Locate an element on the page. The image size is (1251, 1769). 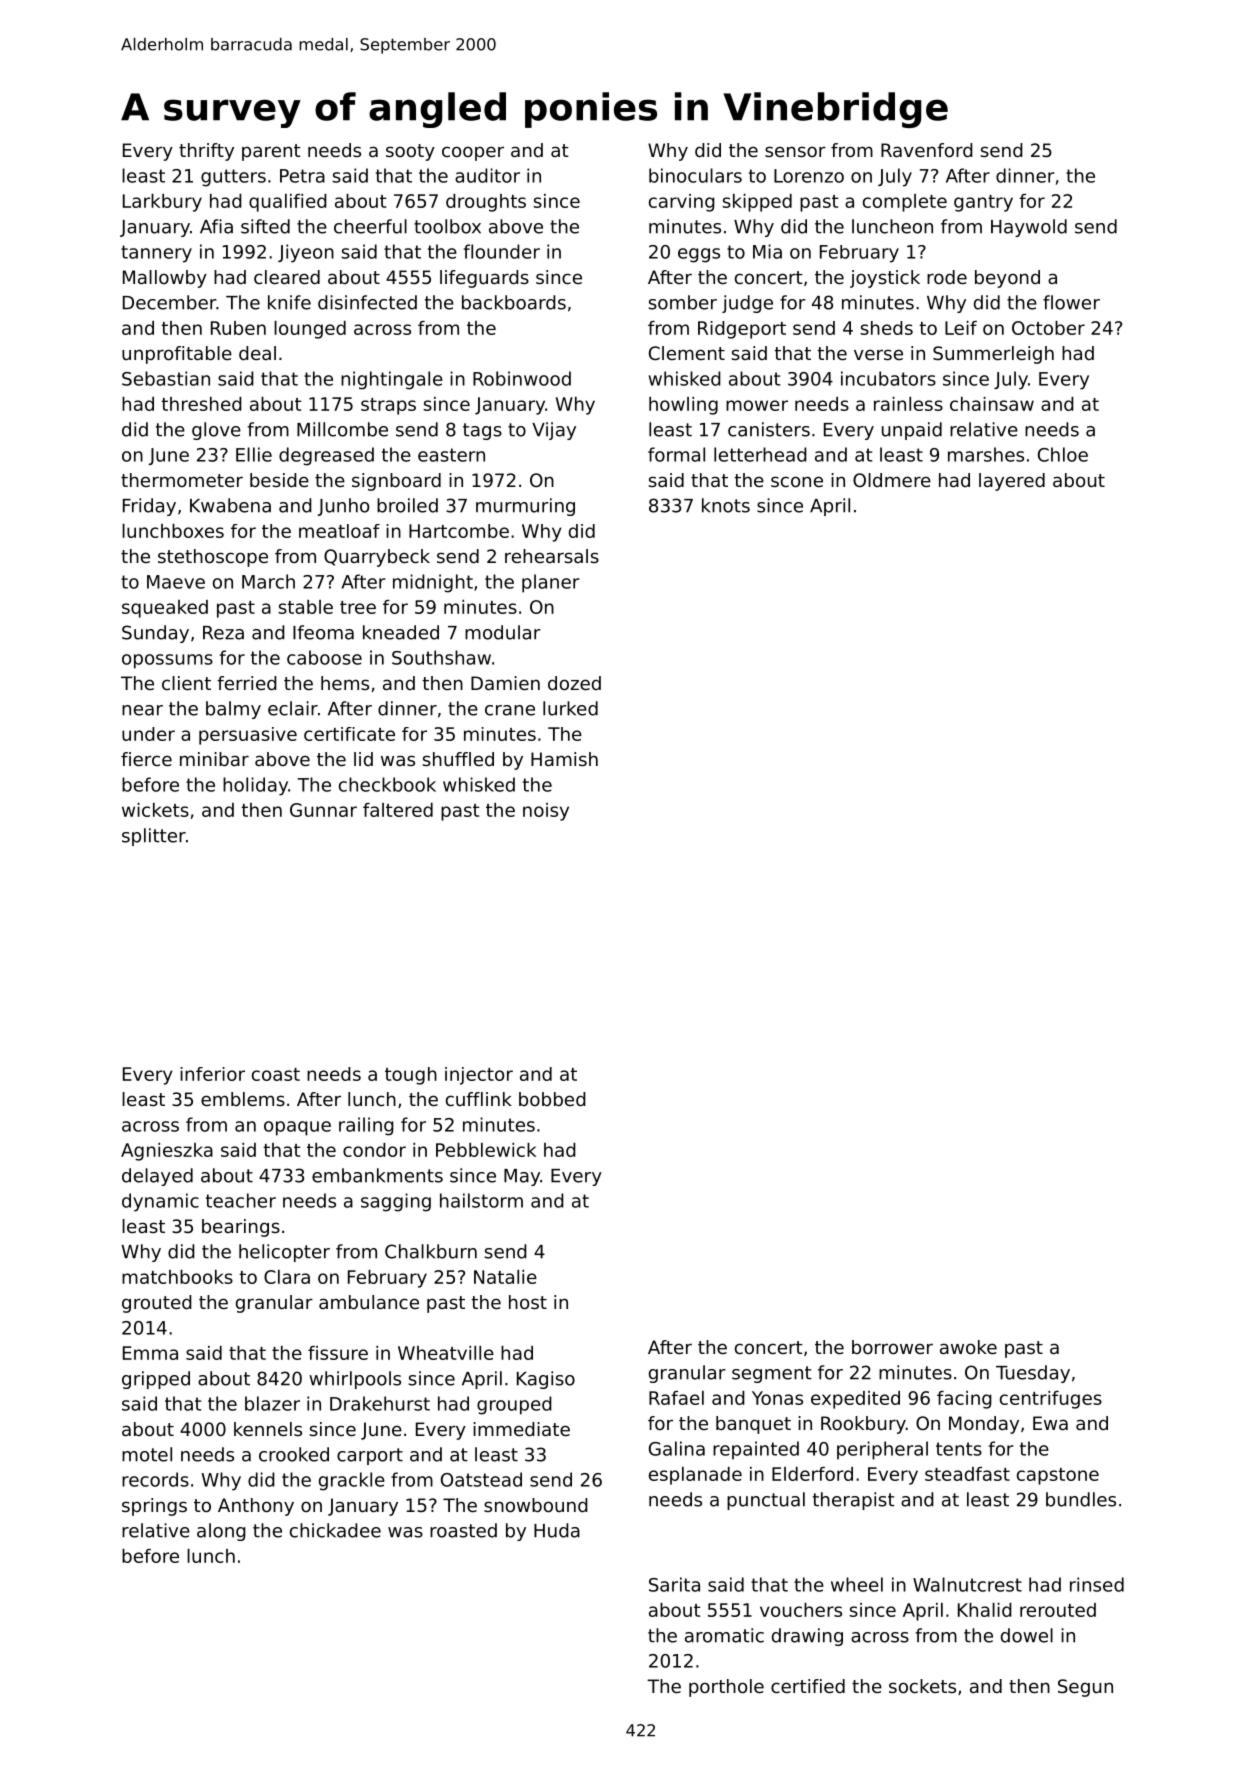
tannery is located at coordinates (156, 254).
